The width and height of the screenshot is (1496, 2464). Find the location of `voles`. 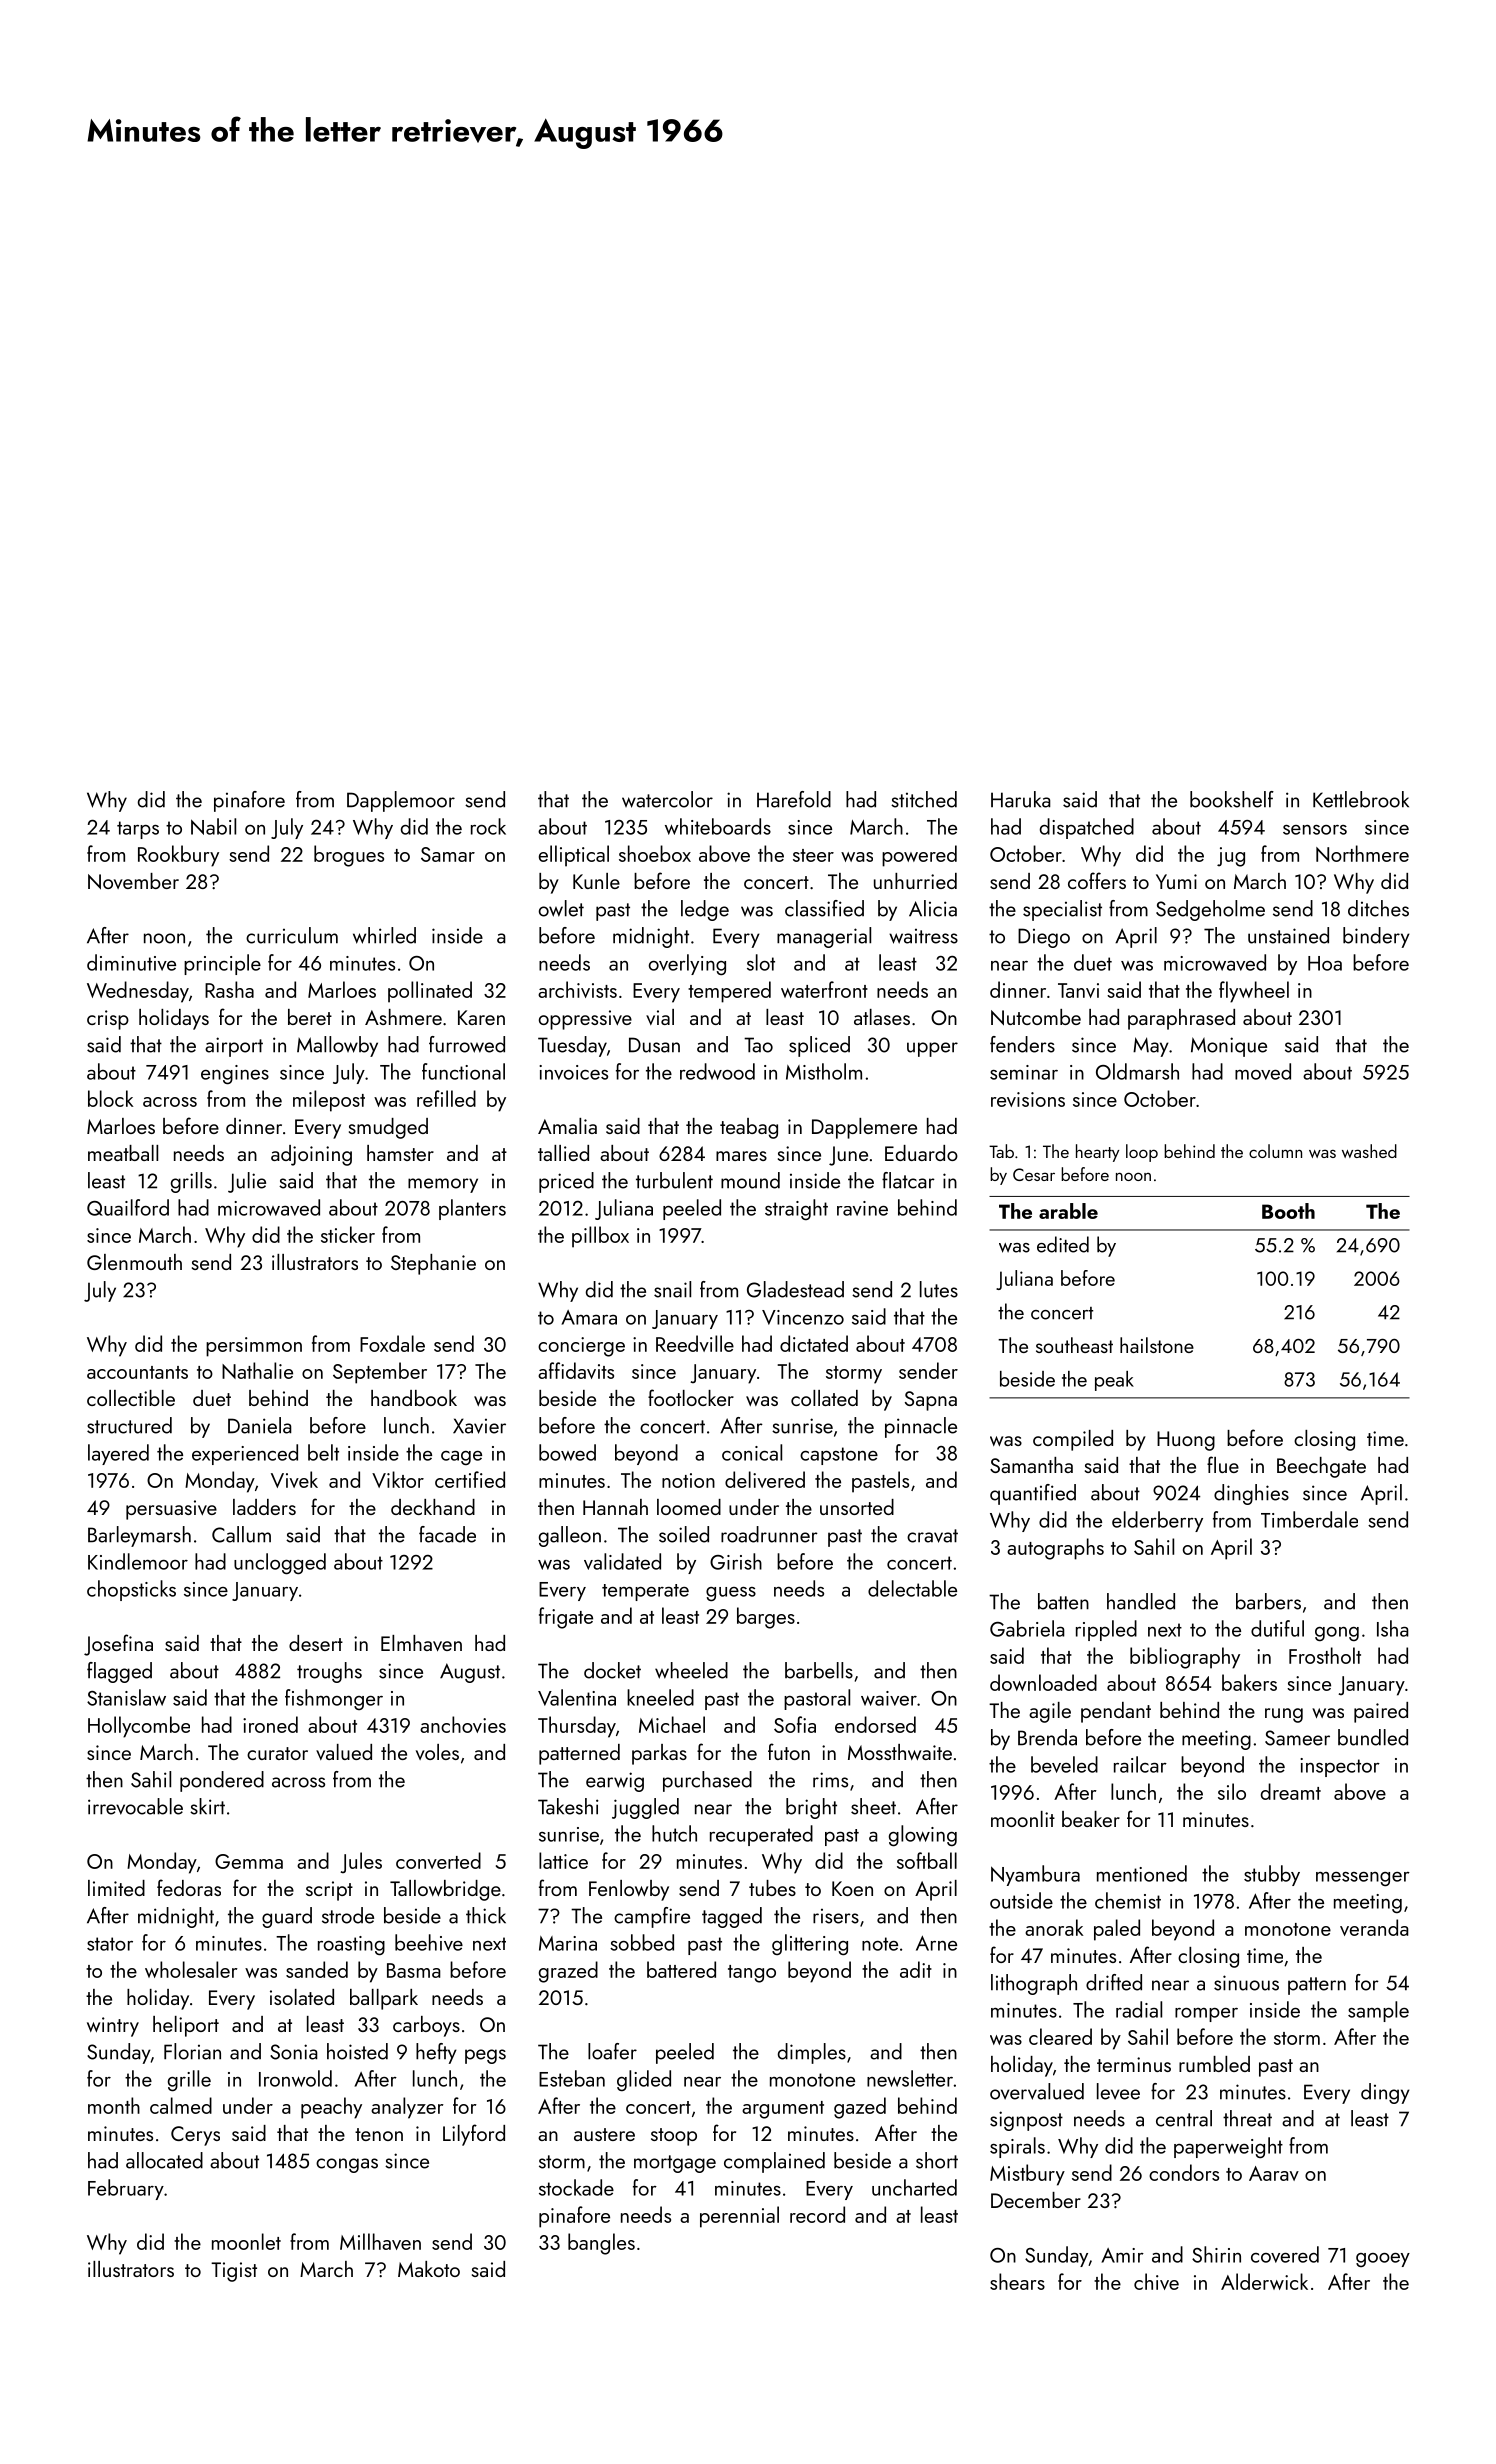

voles is located at coordinates (437, 1752).
